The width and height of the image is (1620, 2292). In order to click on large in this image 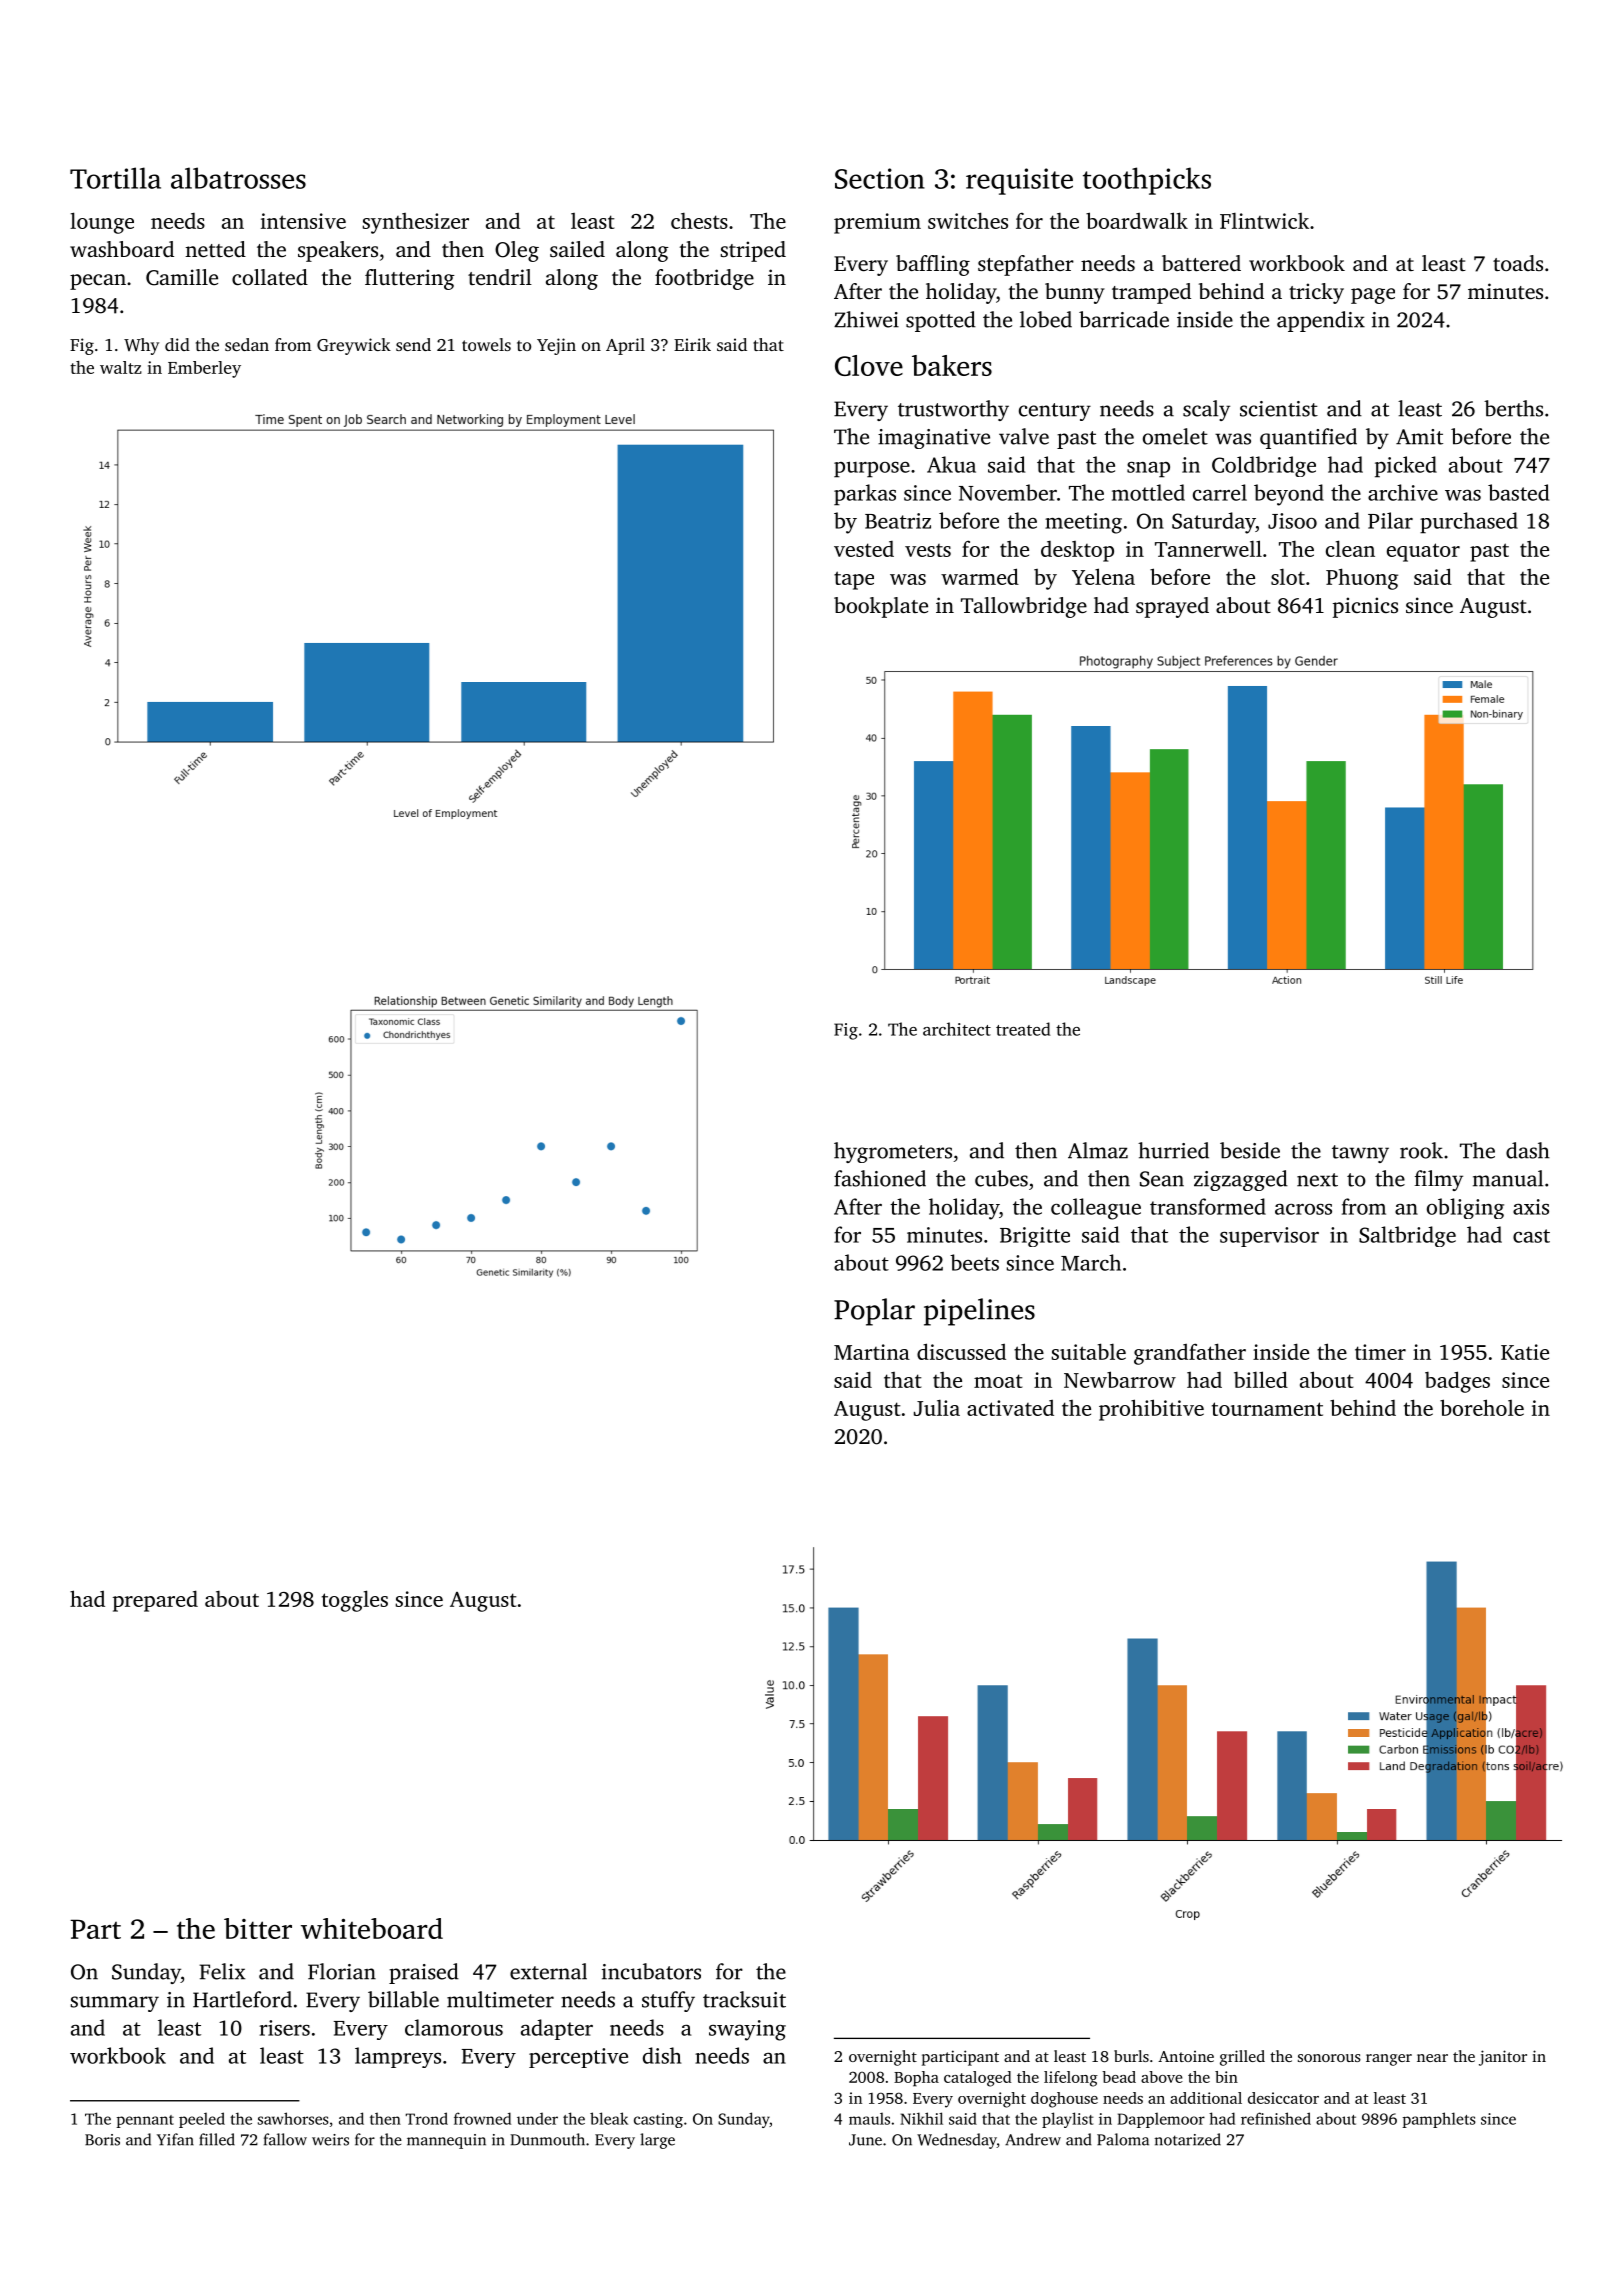, I will do `click(657, 2141)`.
